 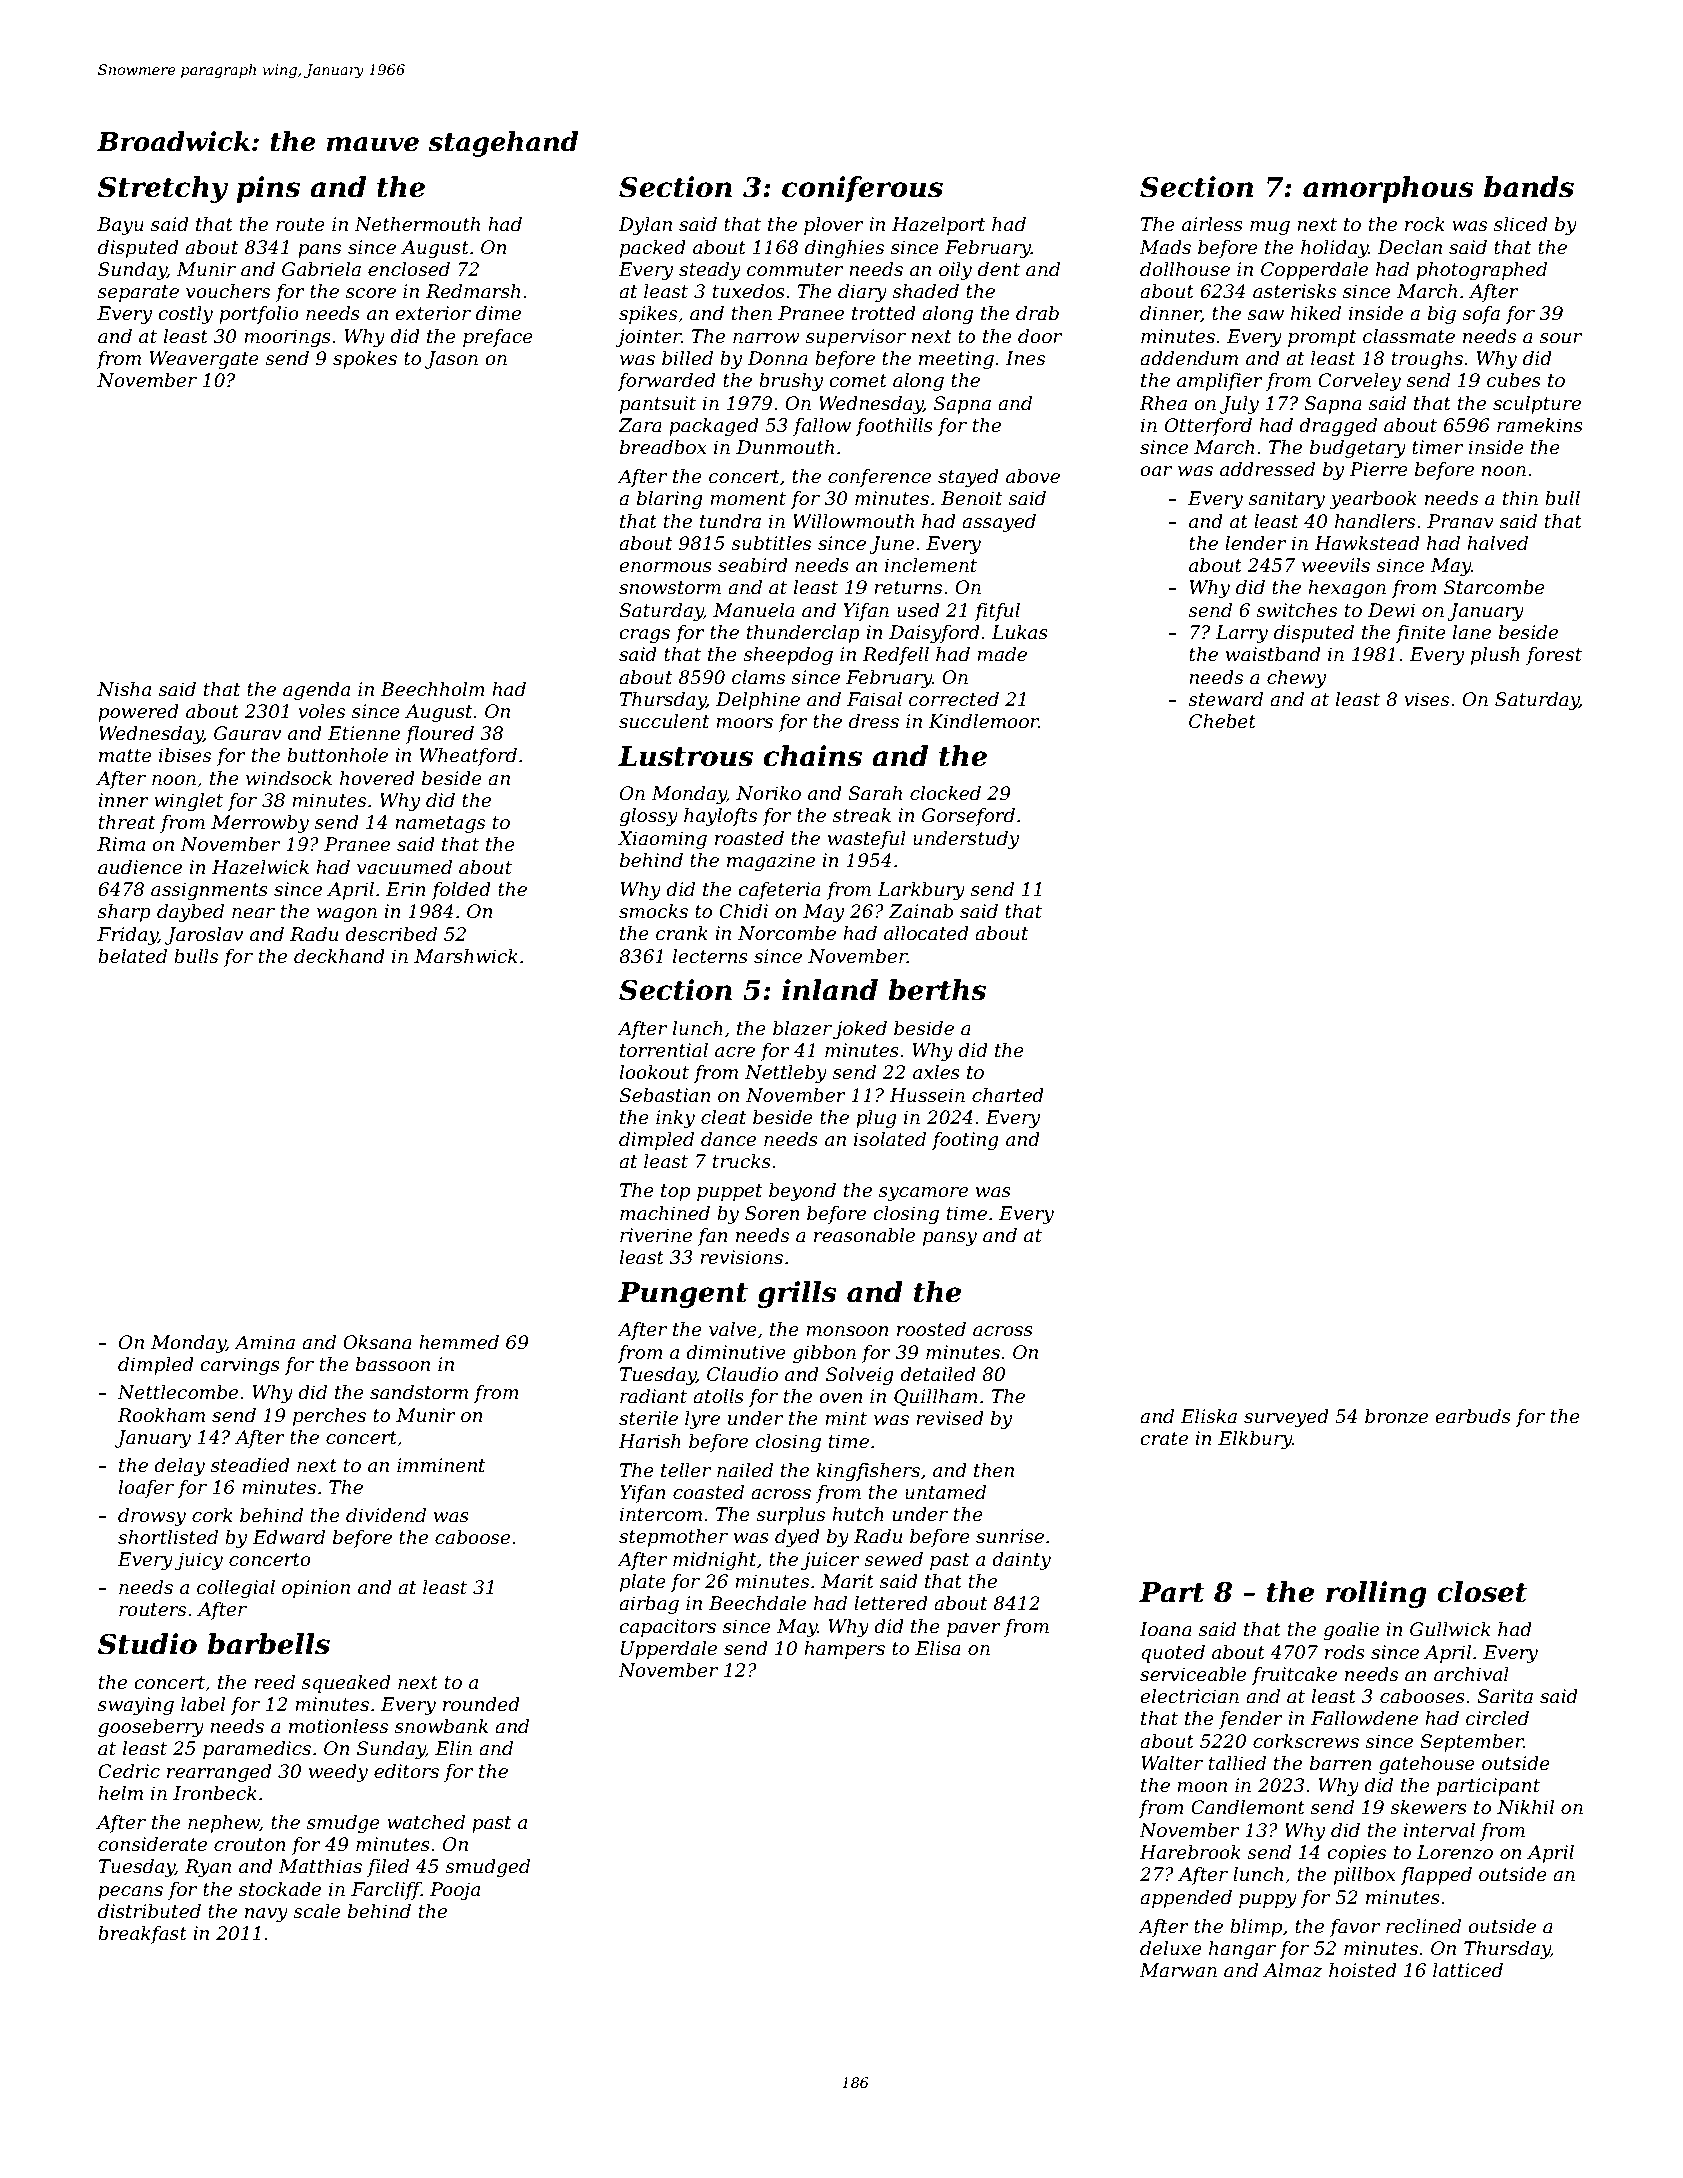 I want to click on Beechholm, so click(x=432, y=689).
